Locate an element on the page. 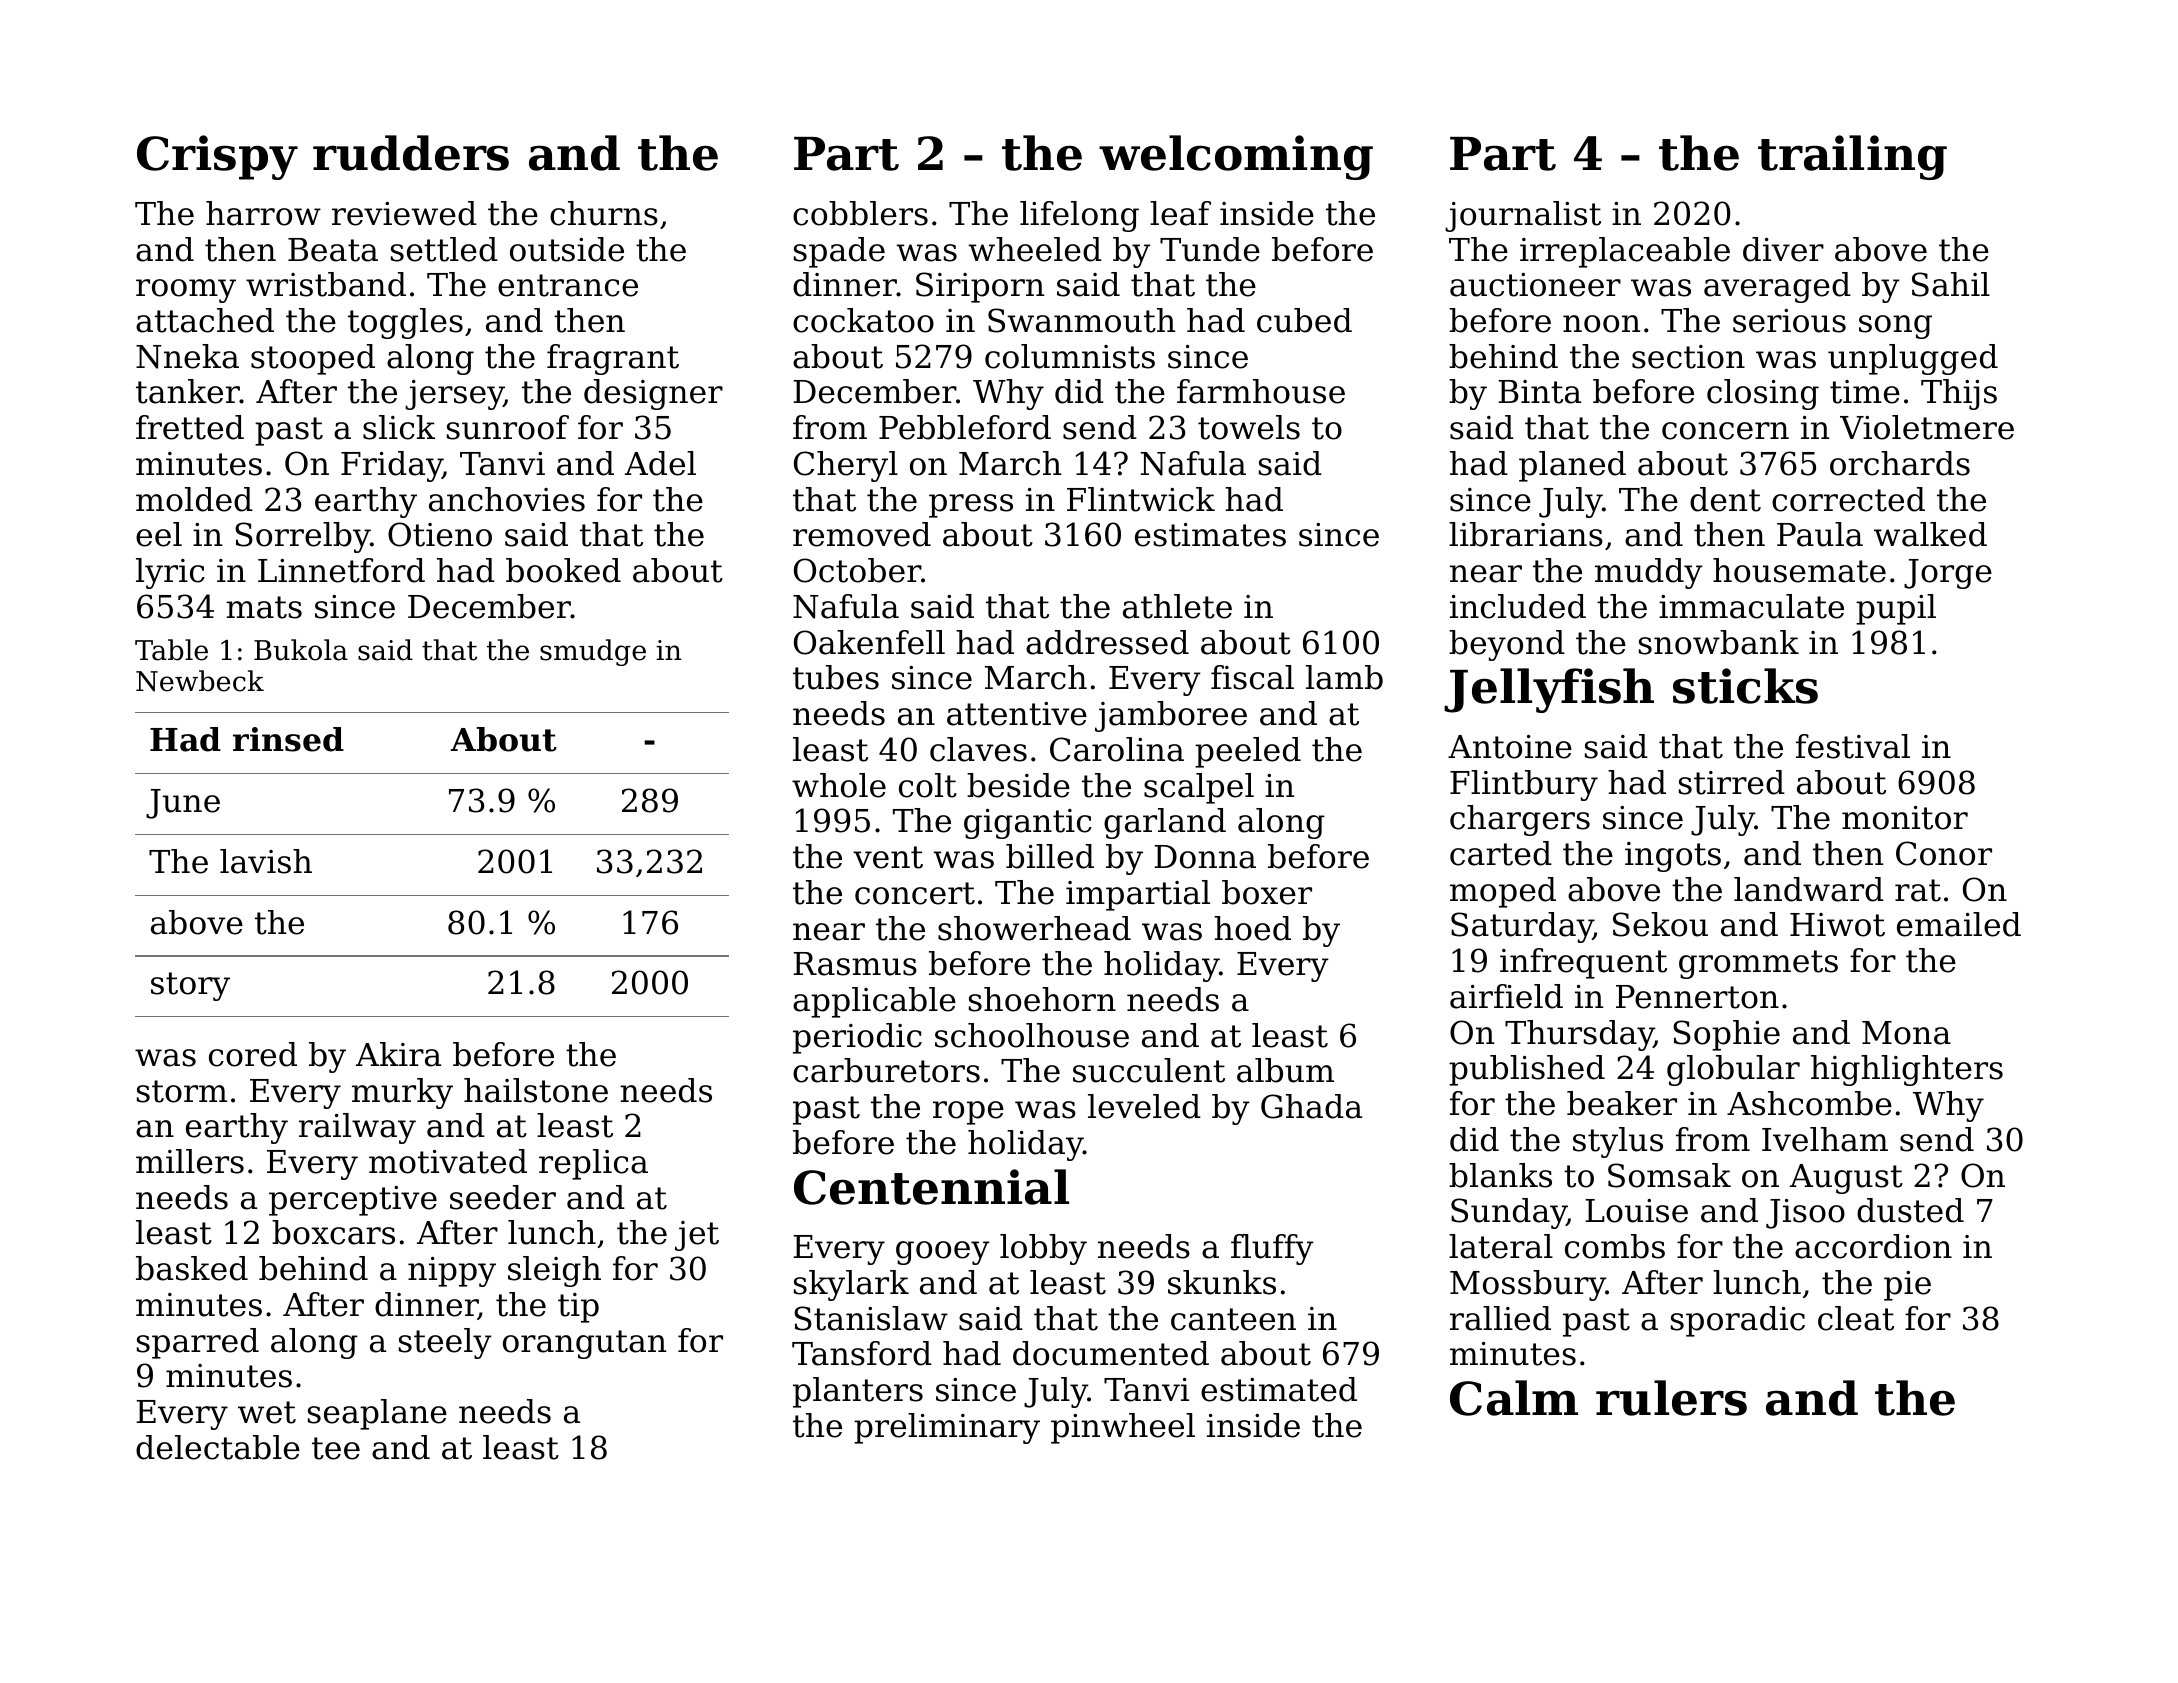  included is located at coordinates (1518, 606).
